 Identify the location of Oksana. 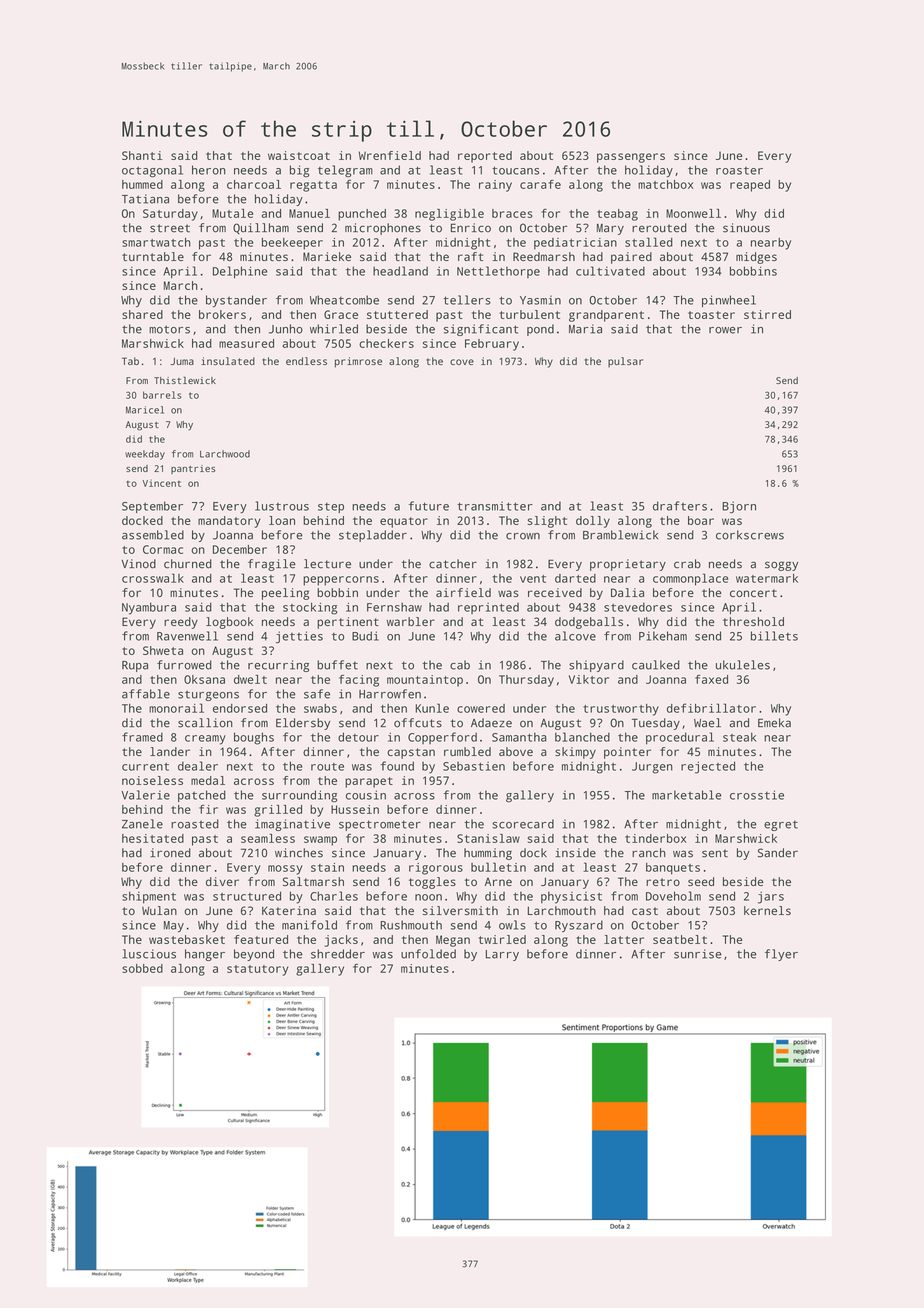
(204, 679).
